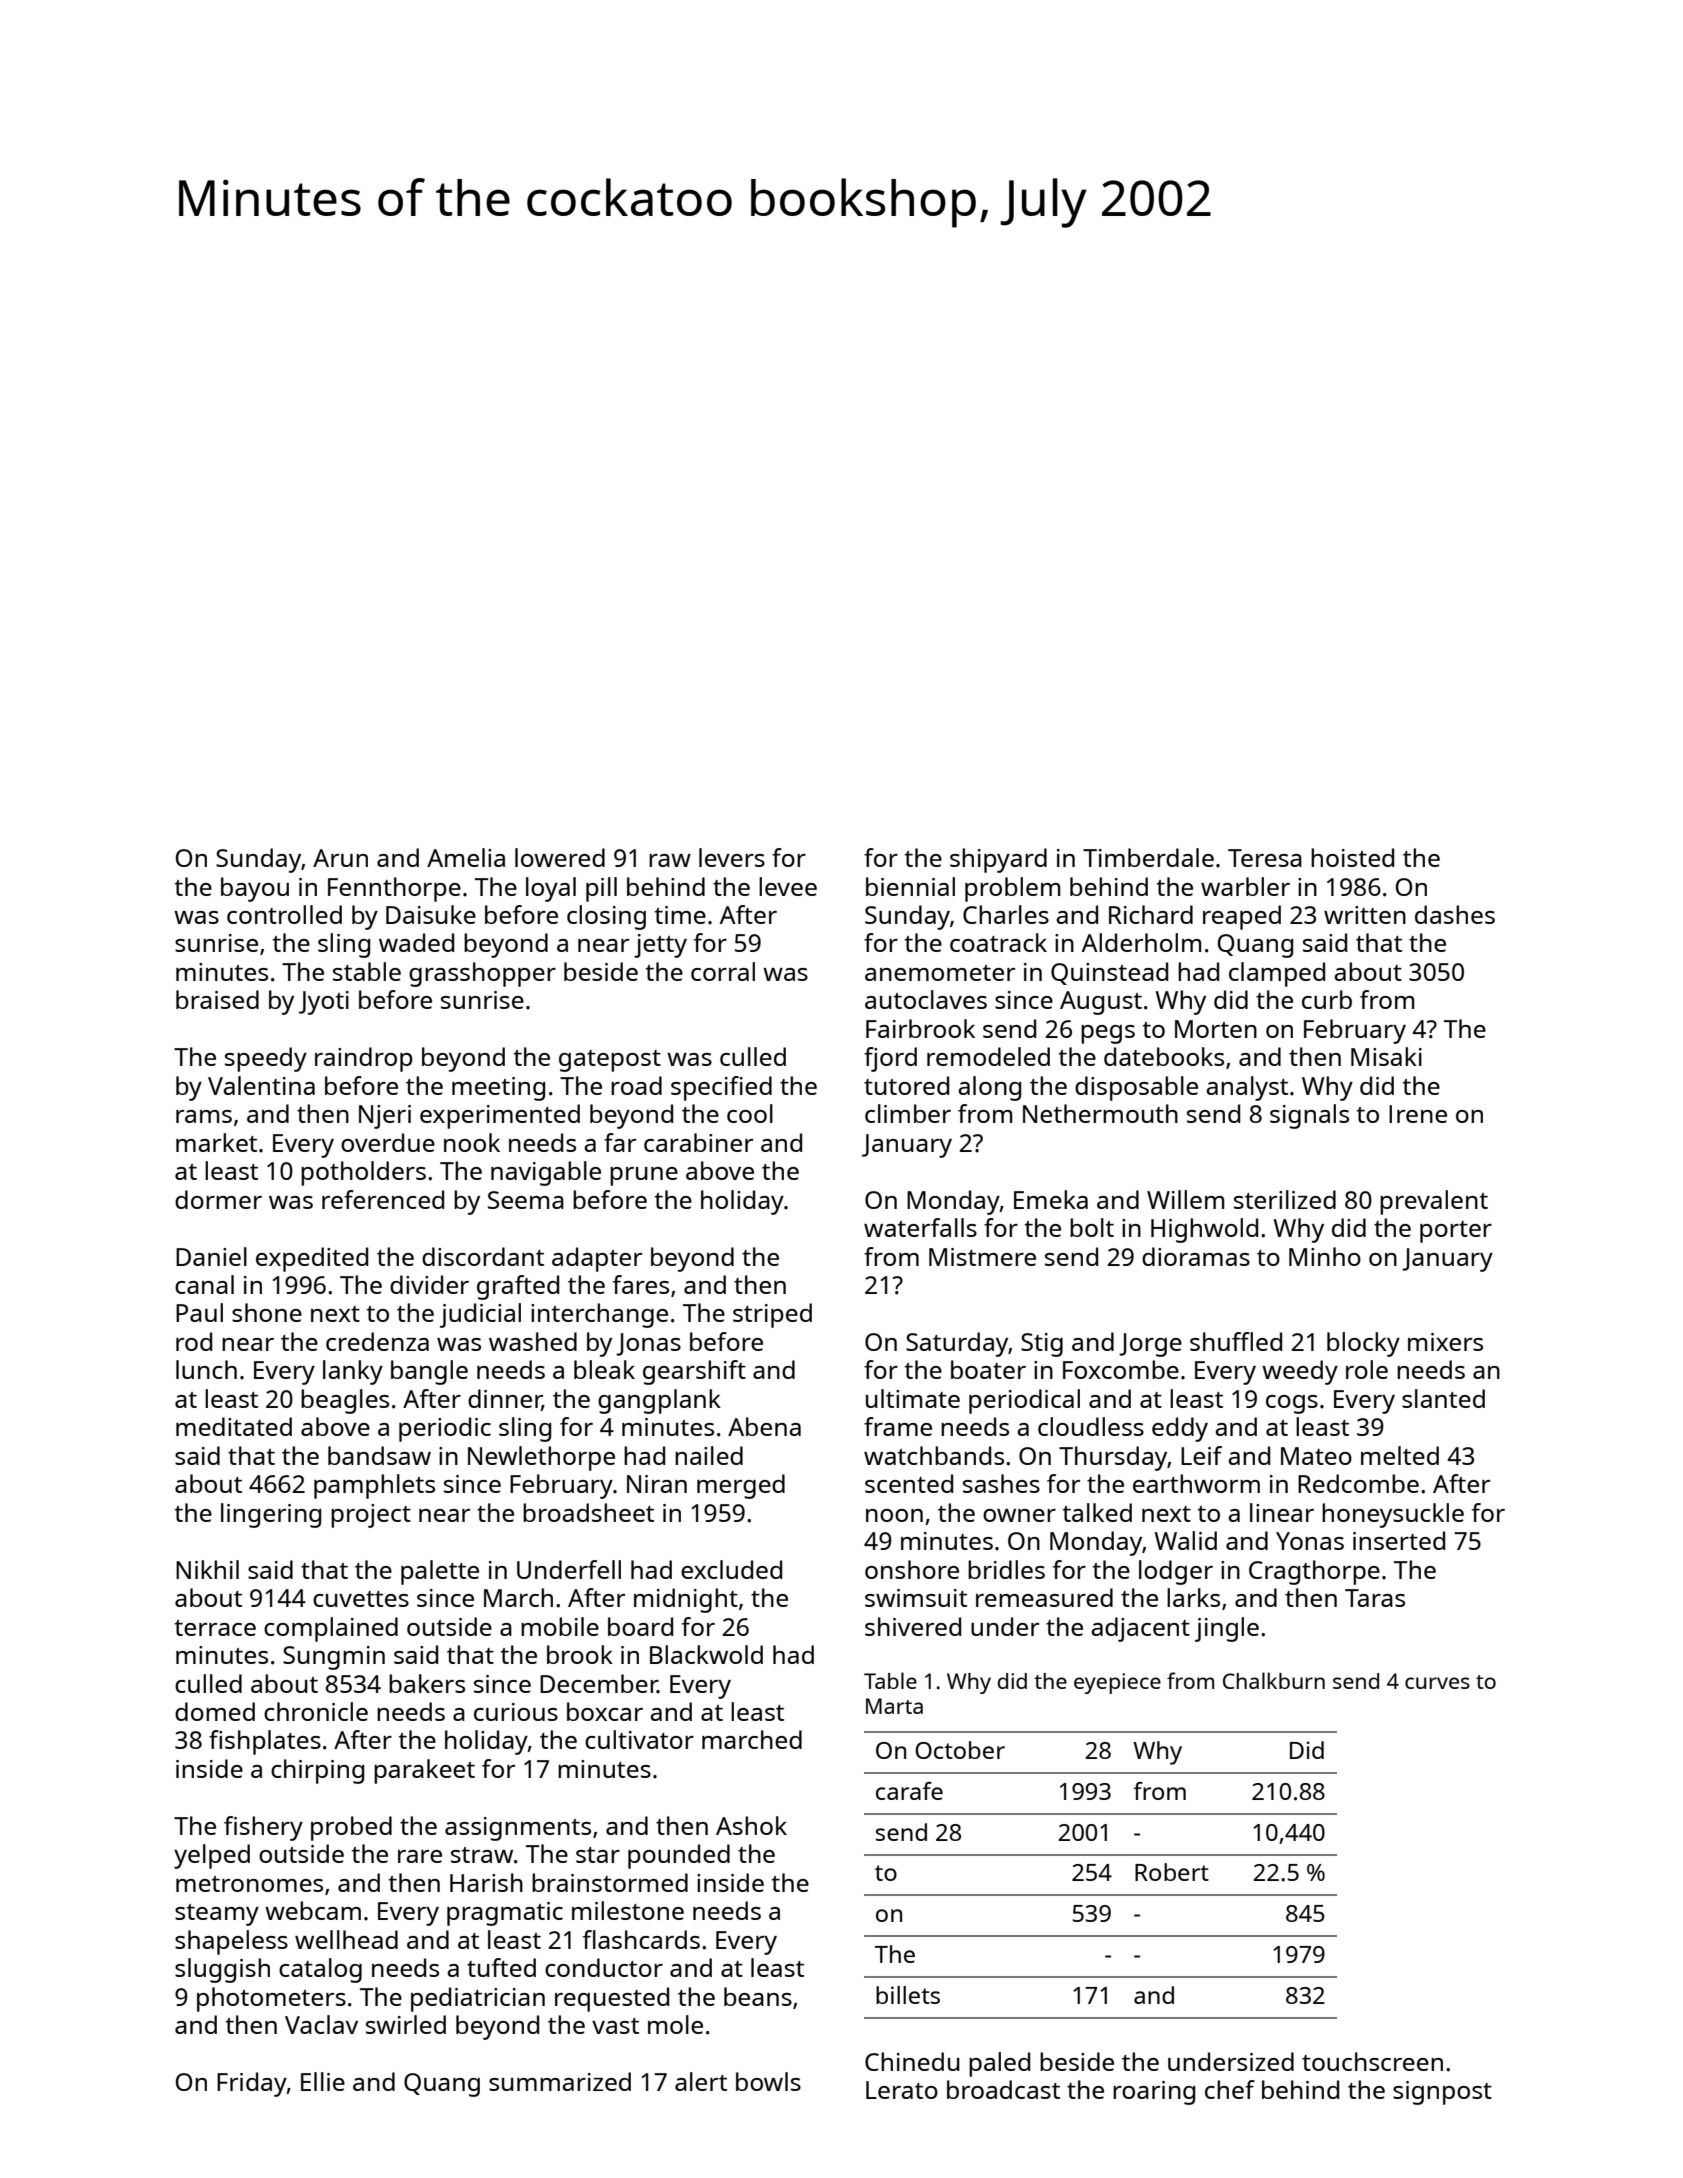 The height and width of the screenshot is (2178, 1683). I want to click on lanky, so click(353, 1372).
